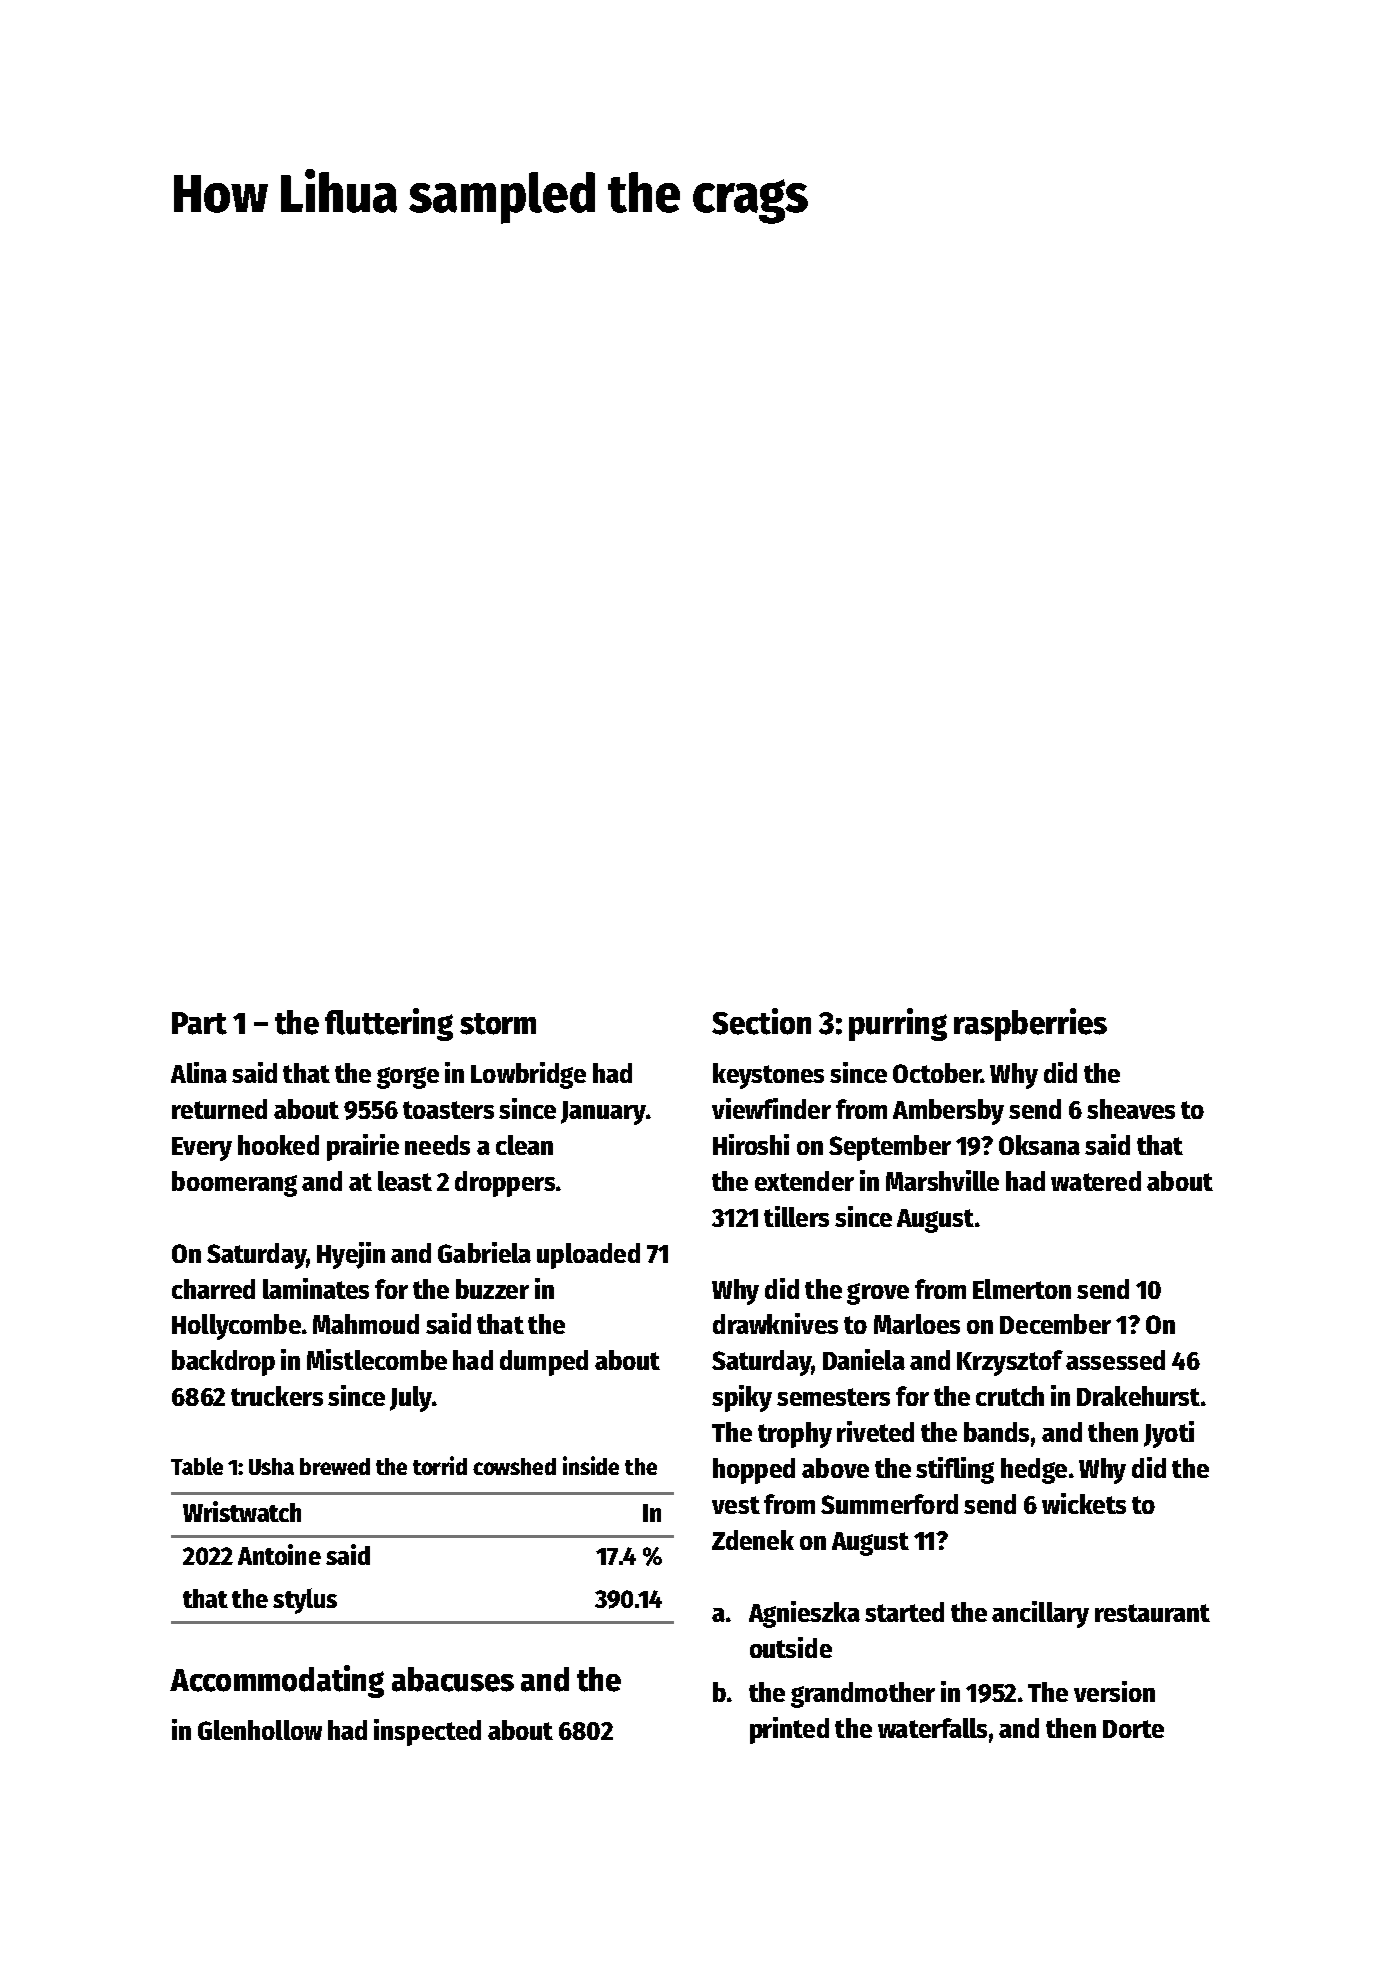 The width and height of the page is (1386, 1969). Describe the element at coordinates (279, 1554) in the page. I see `Antoine` at that location.
